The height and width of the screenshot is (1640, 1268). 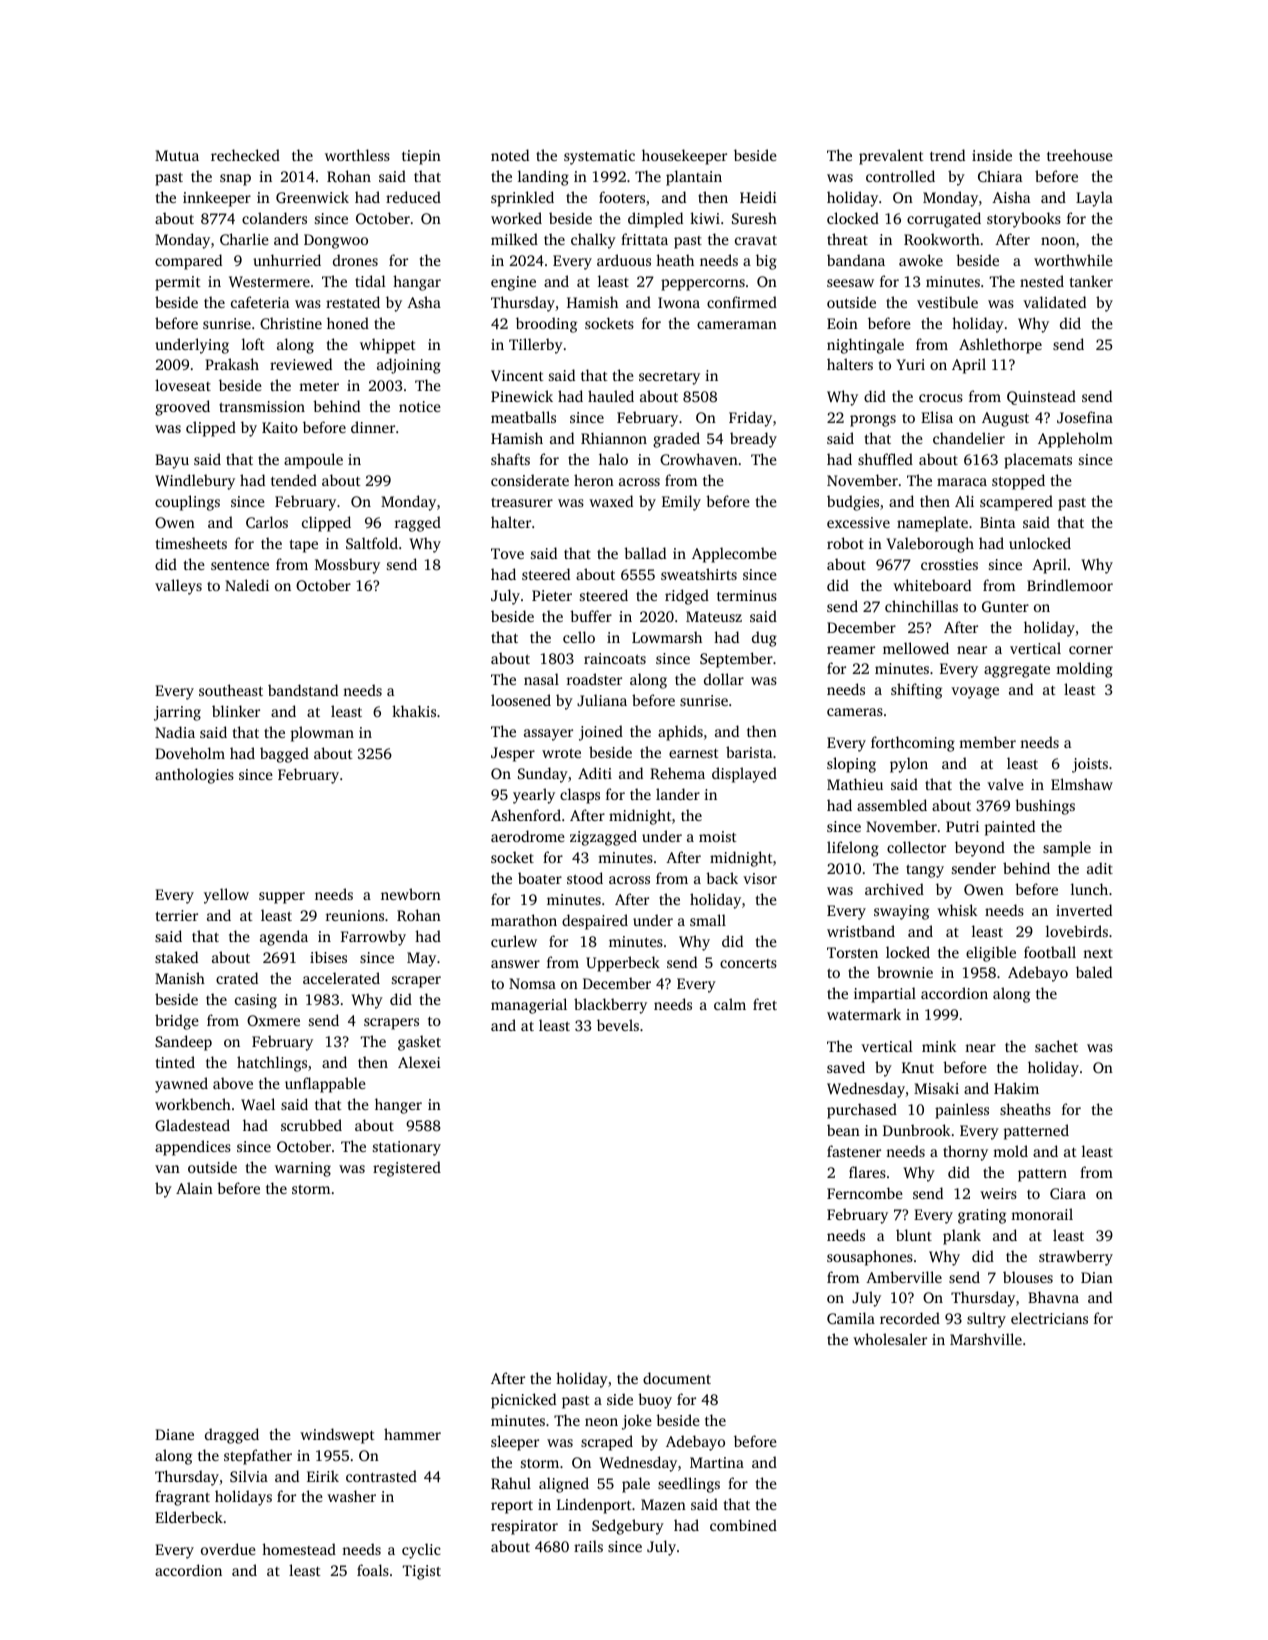 I want to click on strawberry, so click(x=1076, y=1258).
